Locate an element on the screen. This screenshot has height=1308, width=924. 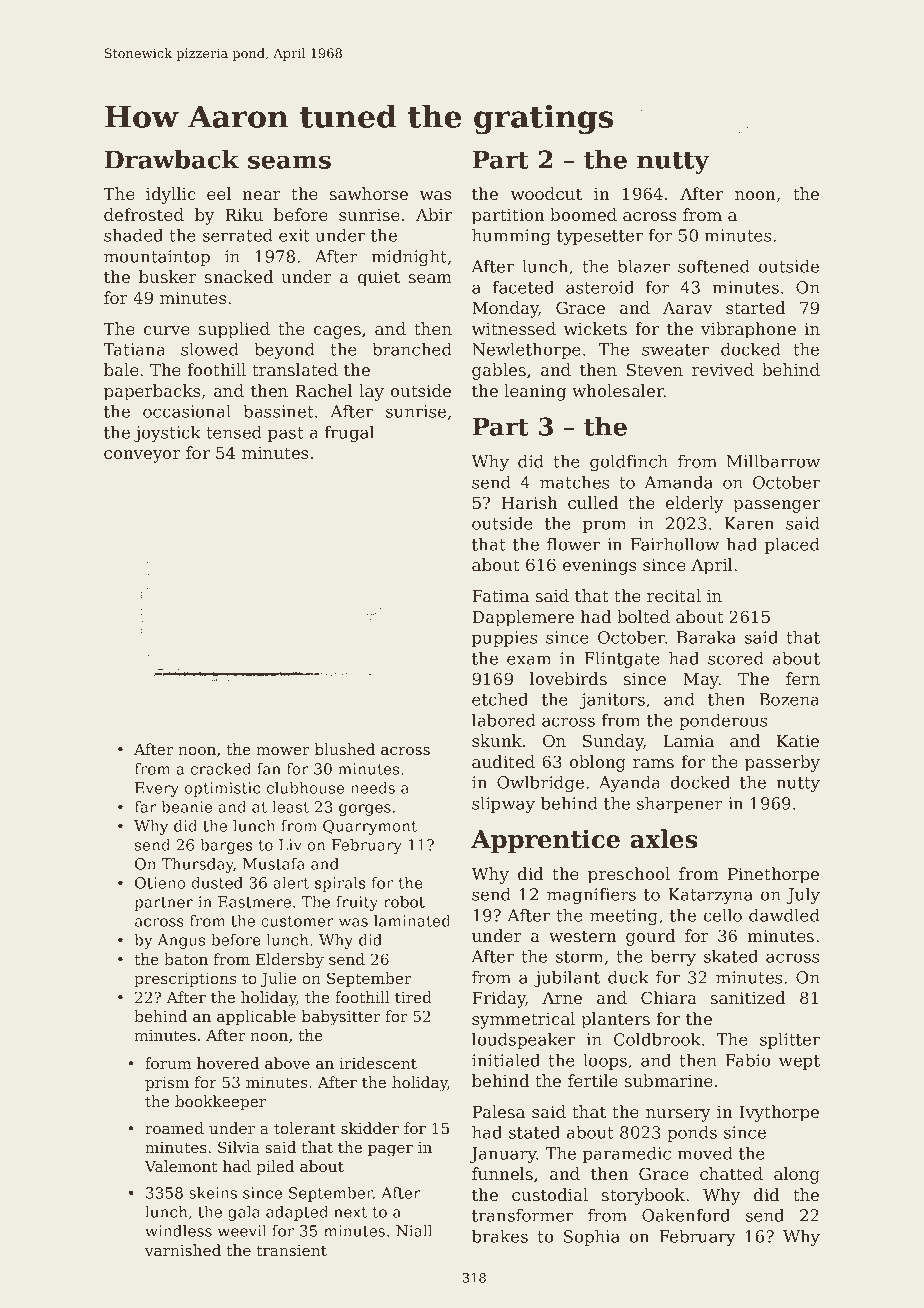
Niall is located at coordinates (414, 1231).
